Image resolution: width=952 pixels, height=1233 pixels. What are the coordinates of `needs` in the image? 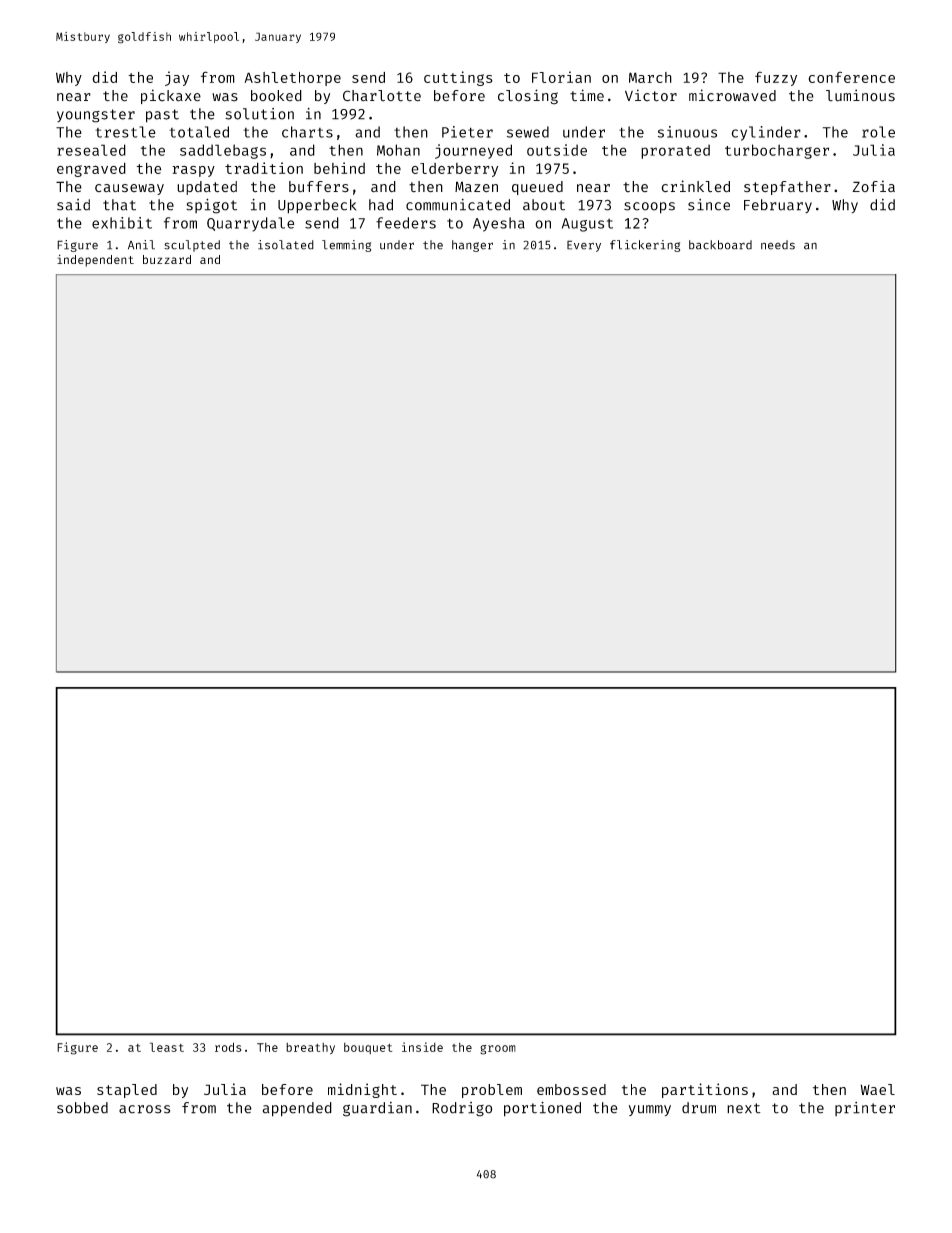 It's located at (778, 245).
